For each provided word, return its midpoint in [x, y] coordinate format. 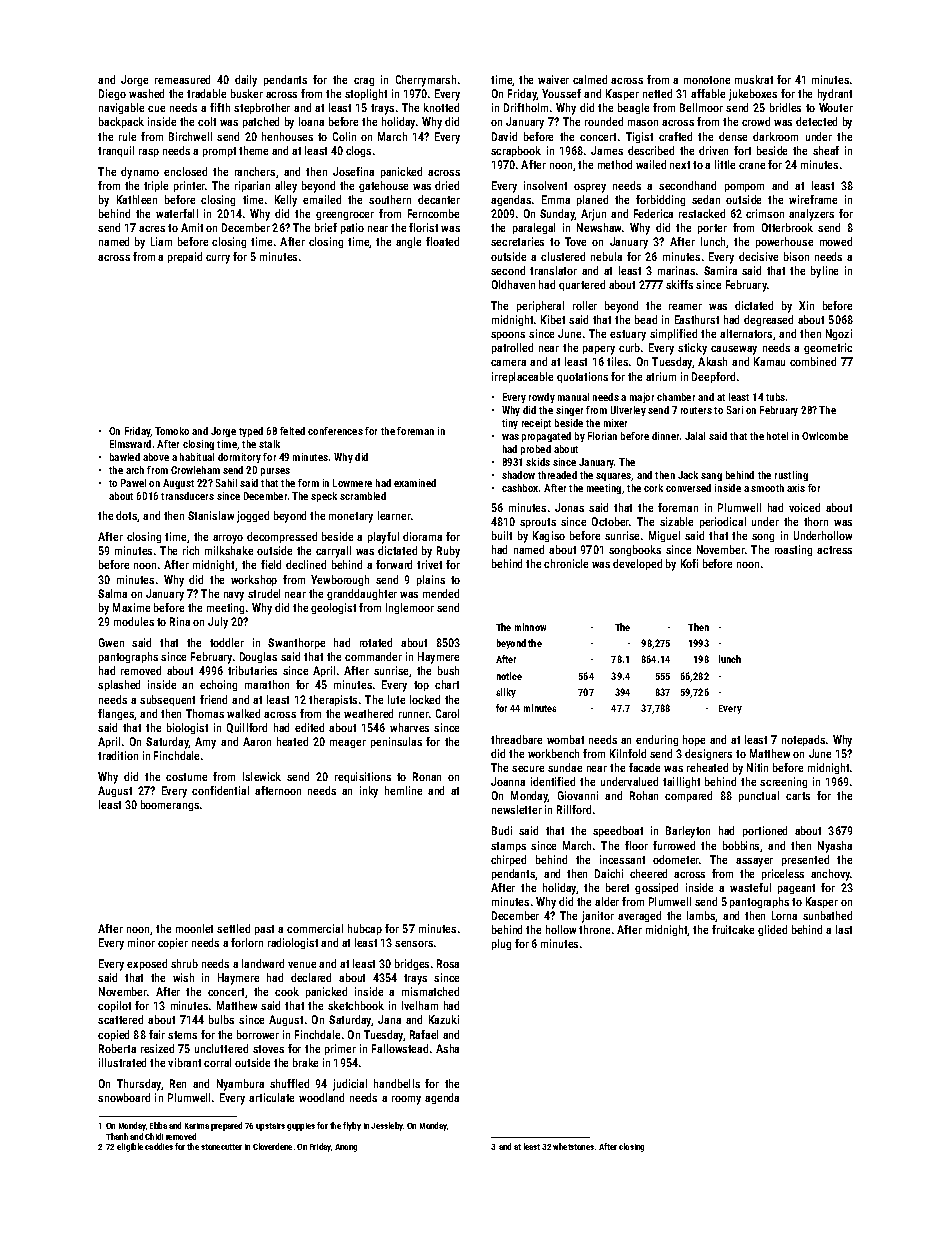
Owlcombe [825, 436]
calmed [590, 79]
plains [431, 580]
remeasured [182, 79]
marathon [267, 684]
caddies [159, 1146]
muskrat [754, 79]
